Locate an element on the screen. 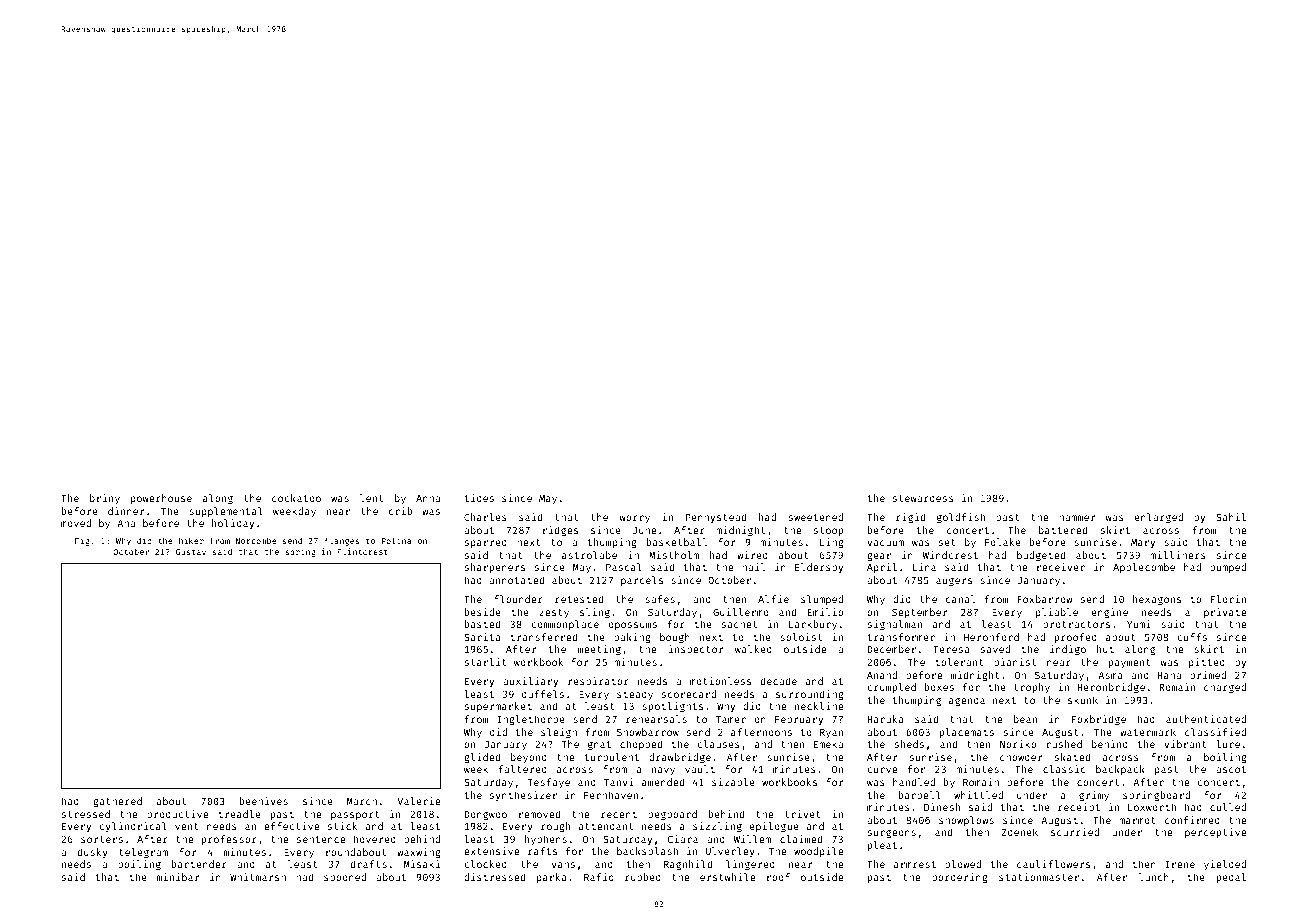 The height and width of the screenshot is (924, 1308). meeting is located at coordinates (599, 650).
